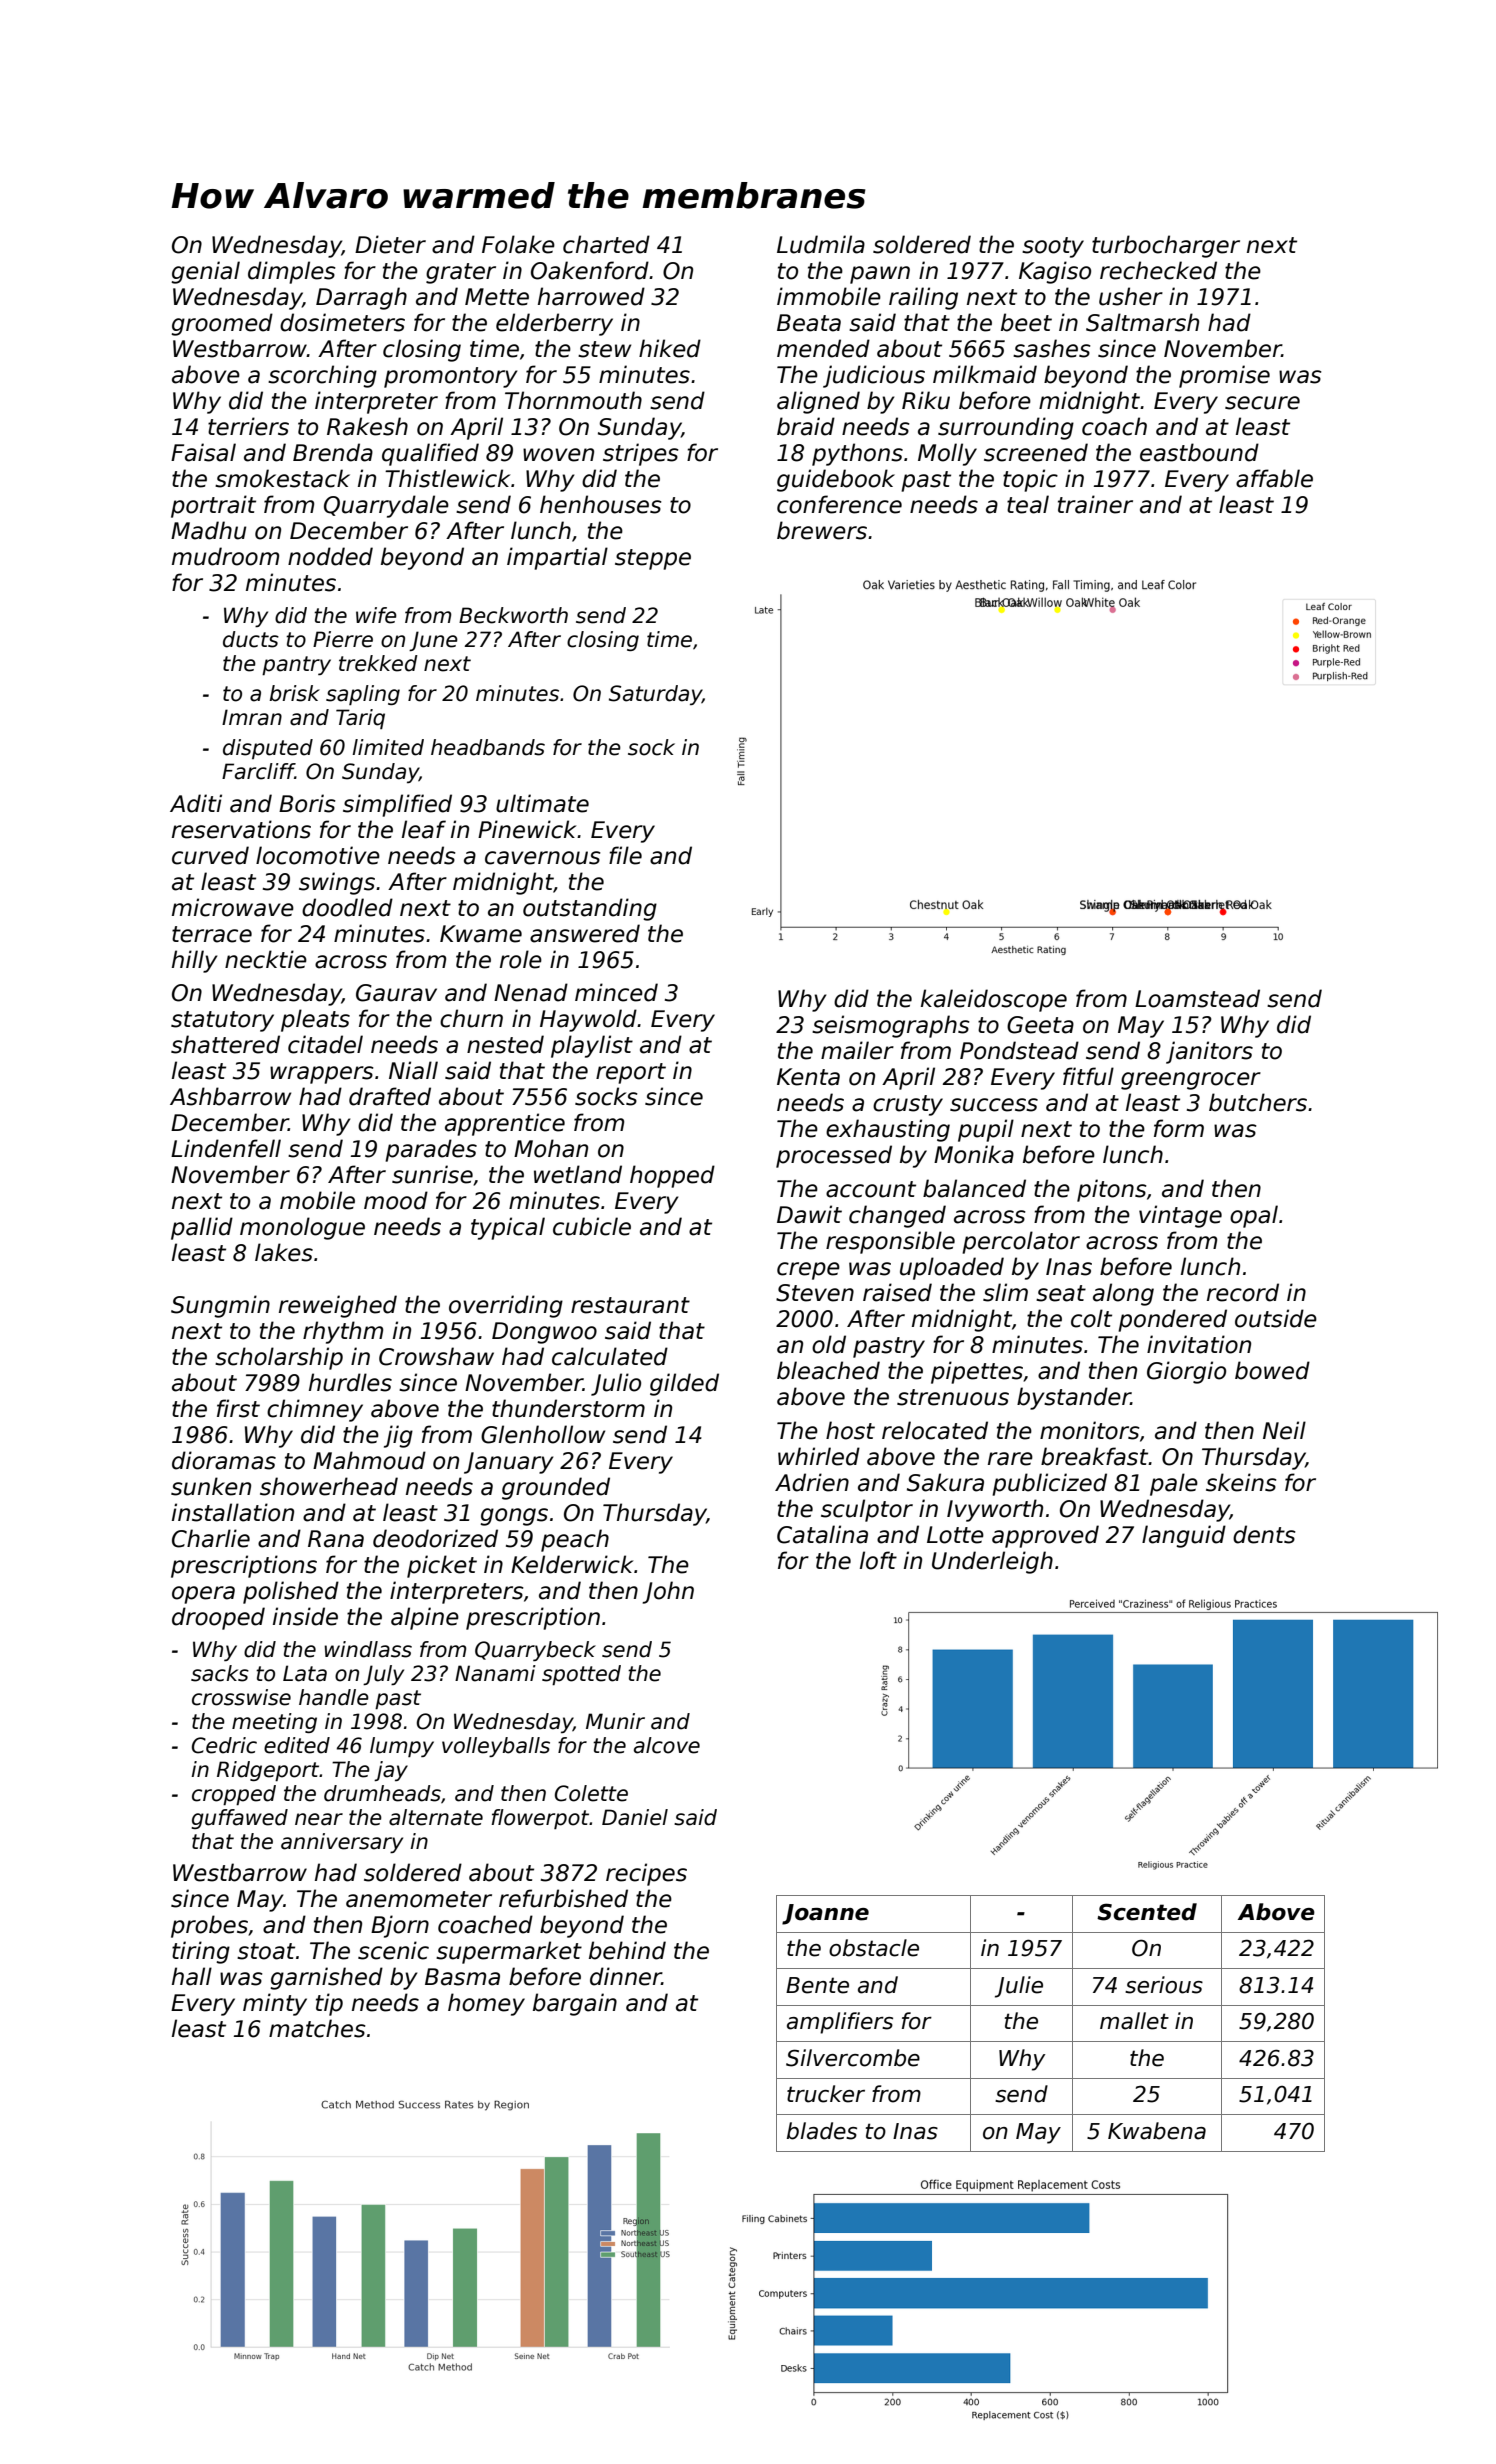 The image size is (1496, 2464). Describe the element at coordinates (240, 1819) in the document. I see `guffawed` at that location.
